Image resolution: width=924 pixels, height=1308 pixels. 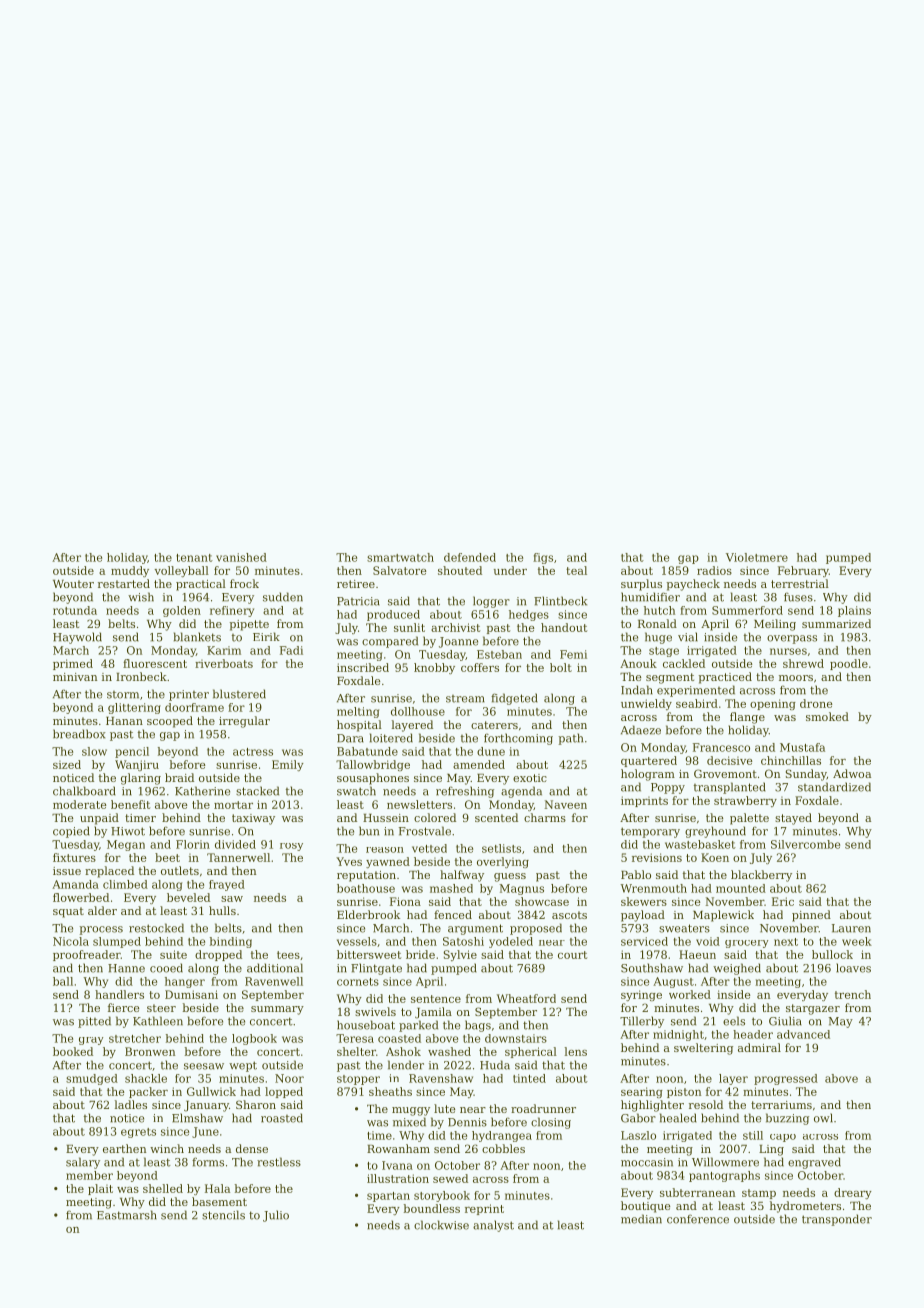 I want to click on seesaw, so click(x=204, y=1066).
